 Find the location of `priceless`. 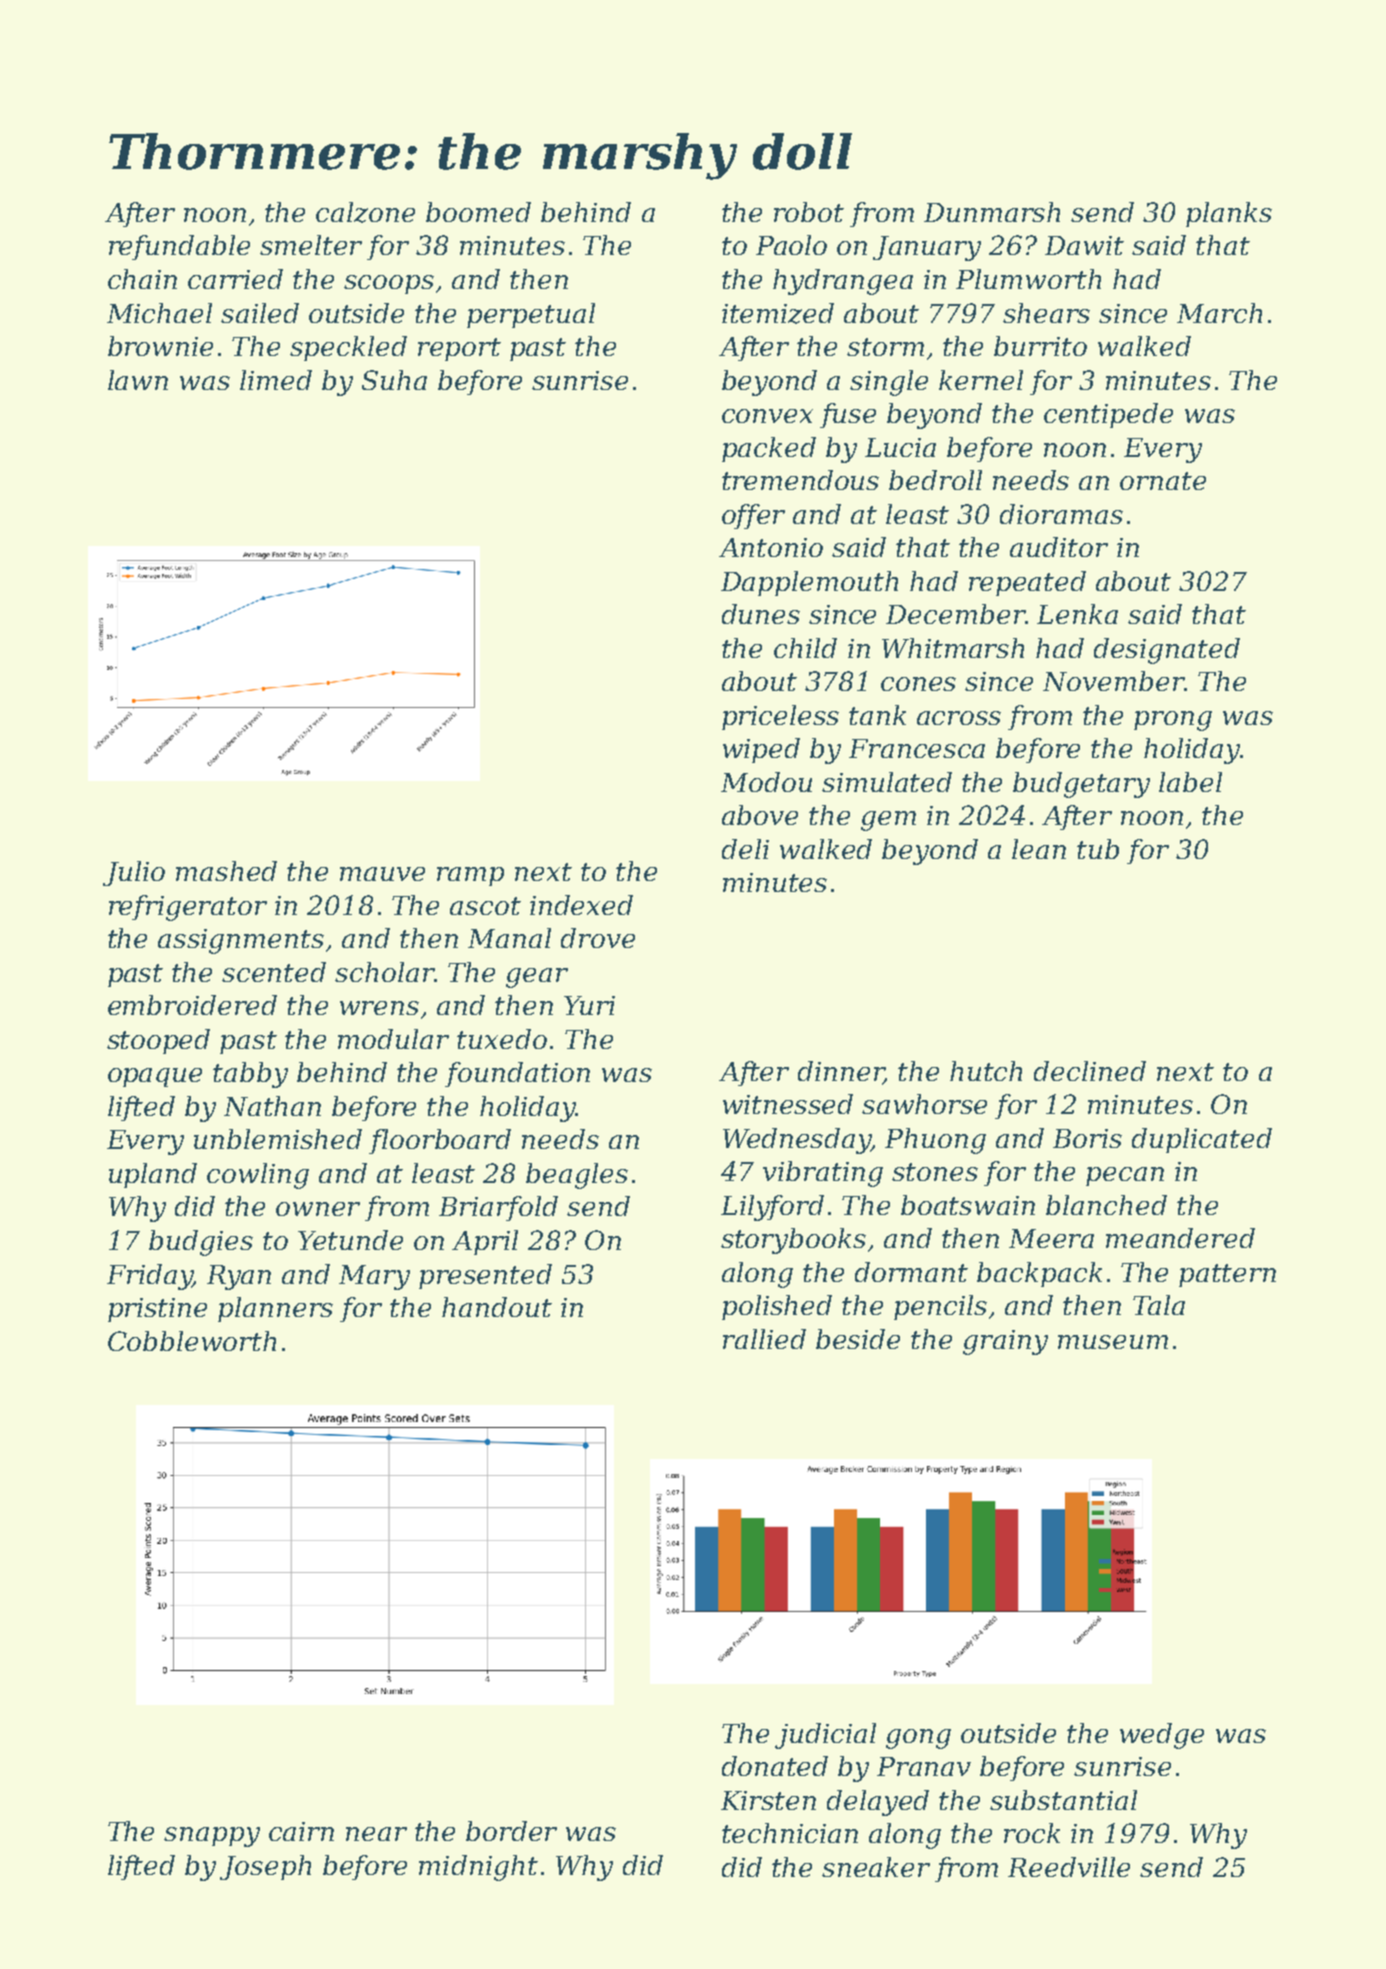

priceless is located at coordinates (780, 717).
